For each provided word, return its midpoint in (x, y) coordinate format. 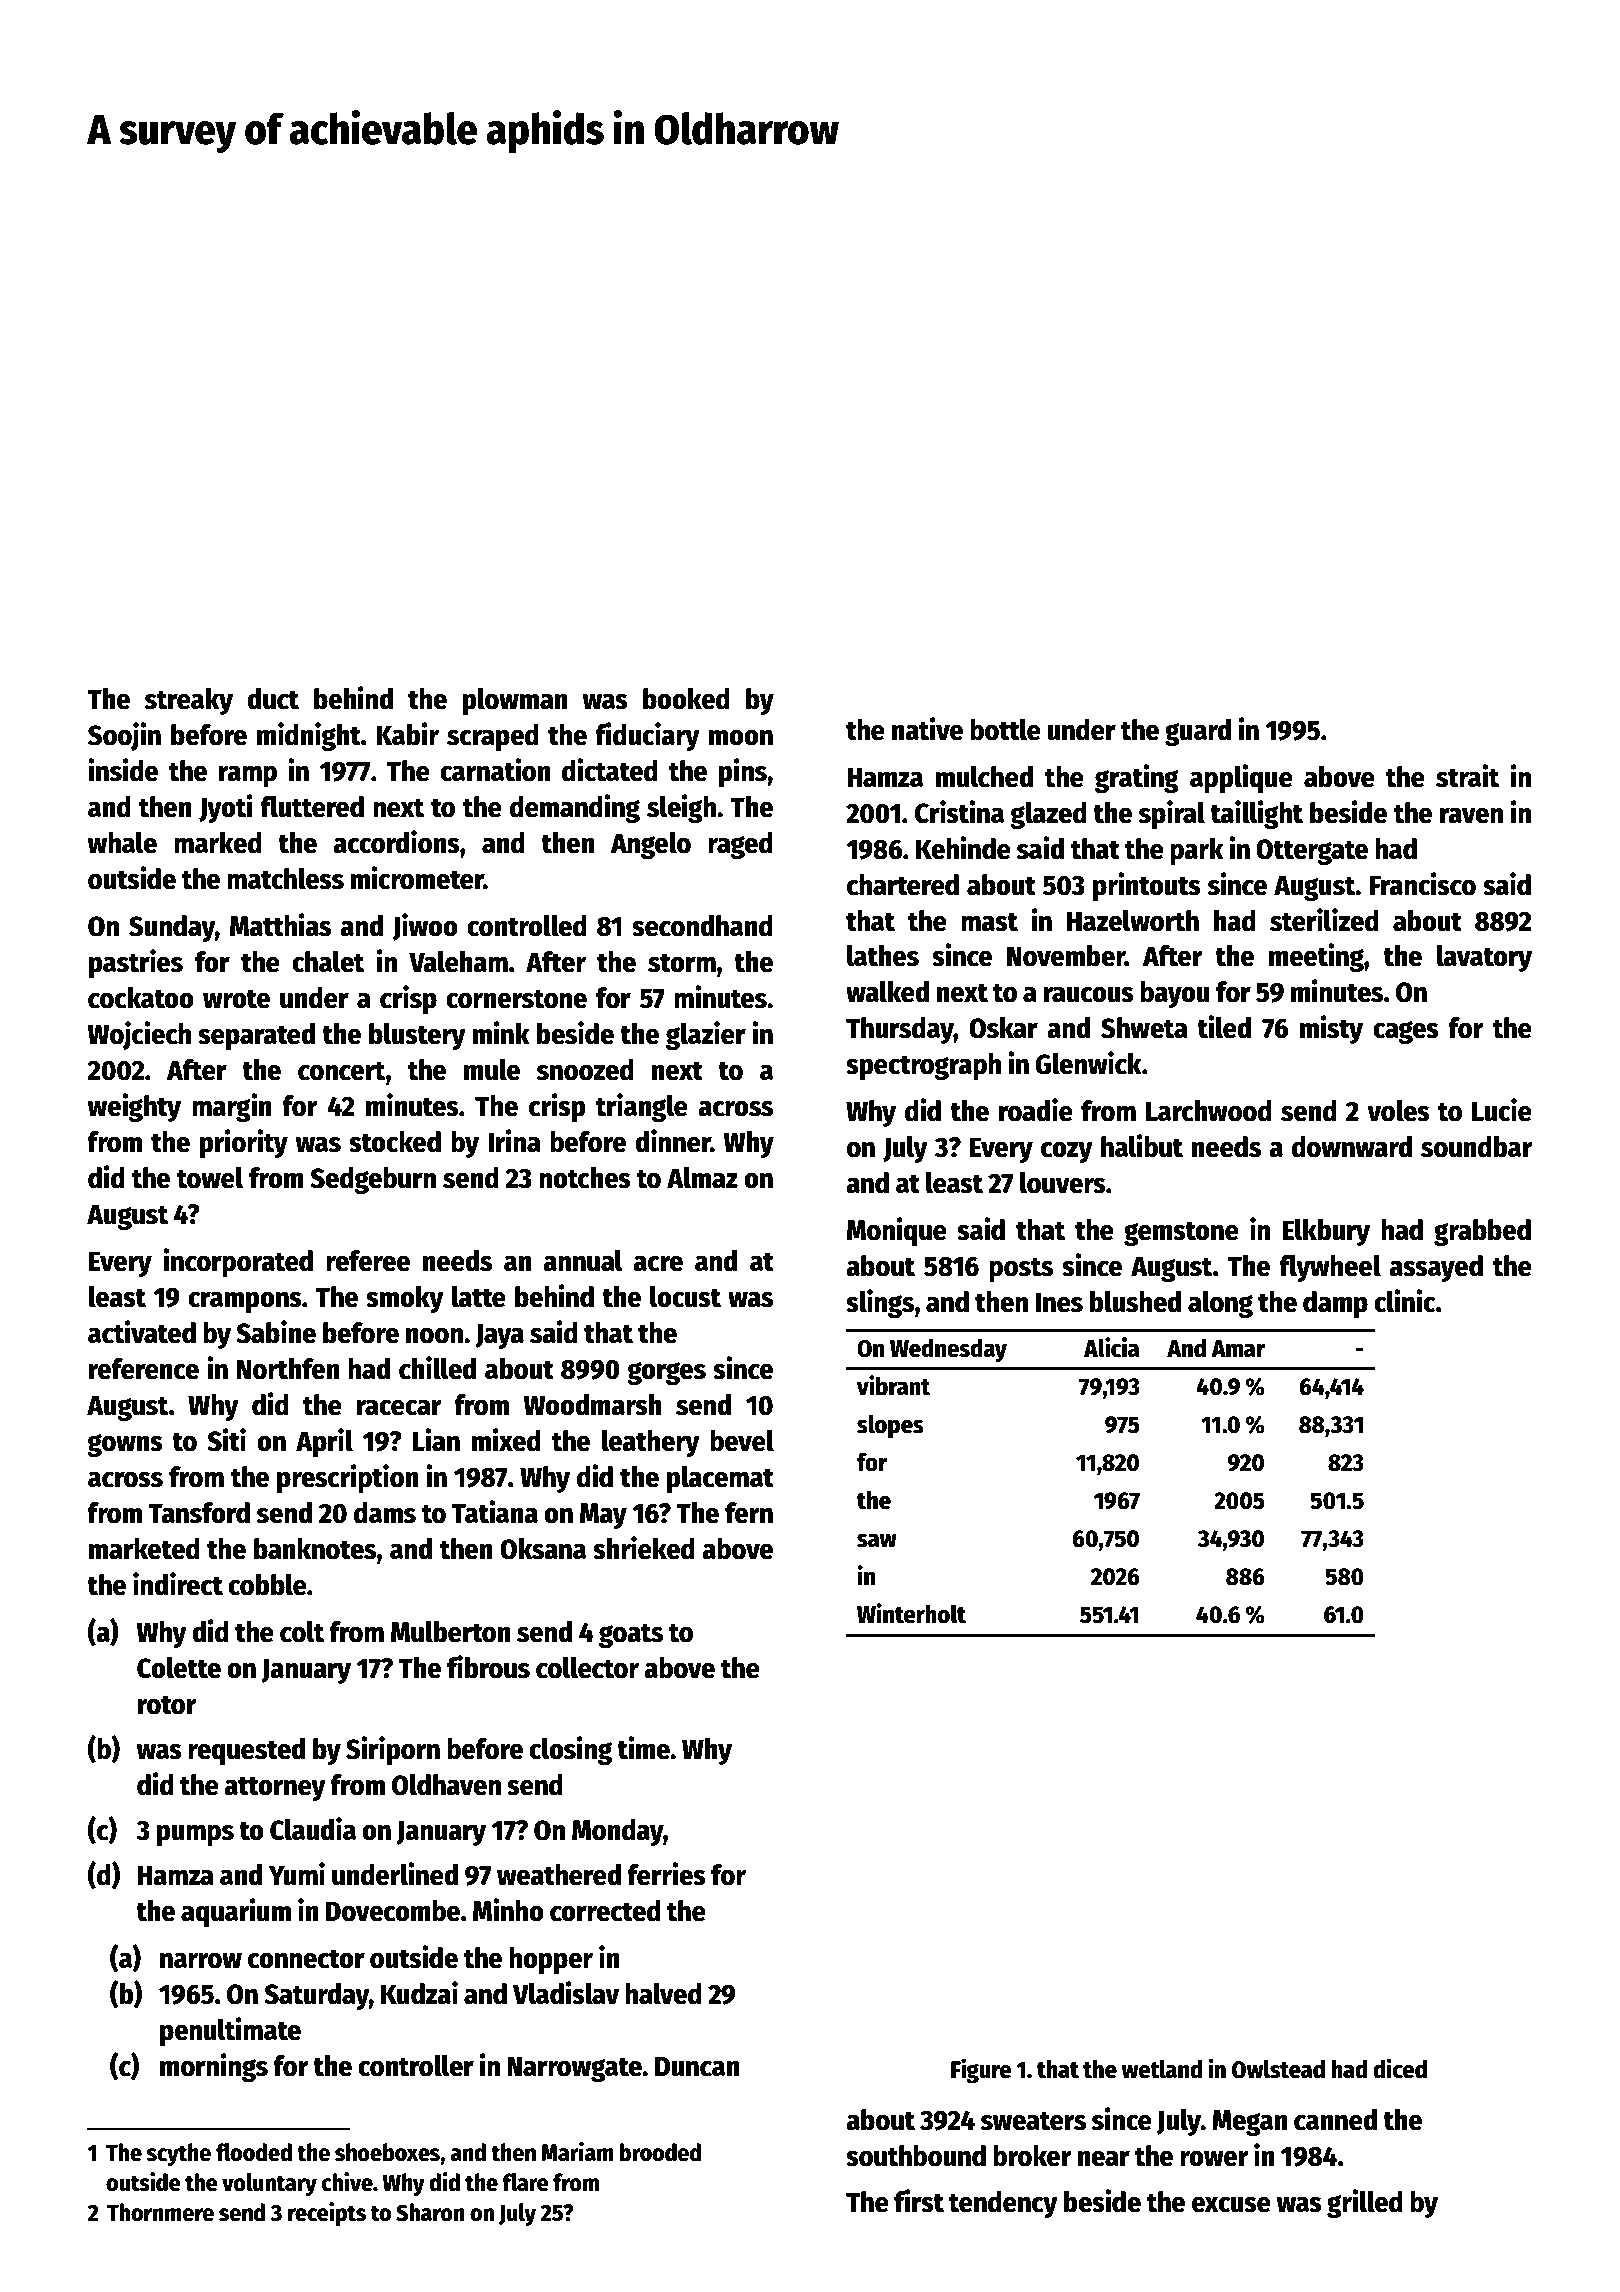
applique (1241, 778)
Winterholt (911, 1613)
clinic (1405, 1301)
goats (631, 1635)
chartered (903, 885)
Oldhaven (446, 1785)
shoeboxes (387, 2152)
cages (1406, 1032)
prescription (347, 1478)
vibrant (893, 1385)
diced (1400, 2068)
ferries (666, 1874)
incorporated (238, 1262)
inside (123, 770)
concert (342, 1071)
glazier (706, 1035)
